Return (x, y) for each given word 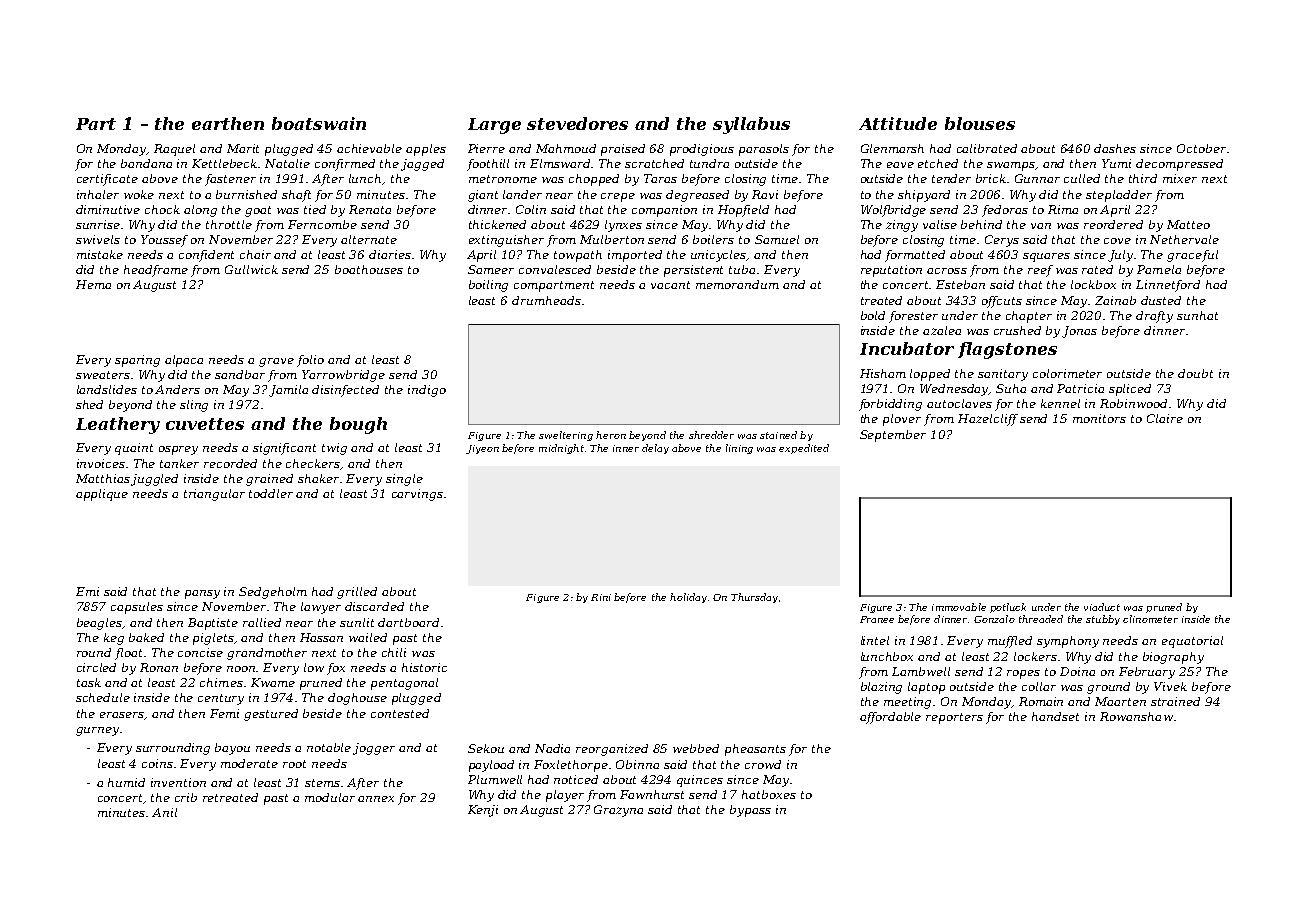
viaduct (1102, 607)
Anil (164, 812)
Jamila (288, 391)
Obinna (637, 764)
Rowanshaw (1136, 716)
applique (102, 495)
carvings (417, 495)
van (1041, 226)
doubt (1195, 373)
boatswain (319, 123)
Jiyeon (482, 449)
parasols (764, 150)
